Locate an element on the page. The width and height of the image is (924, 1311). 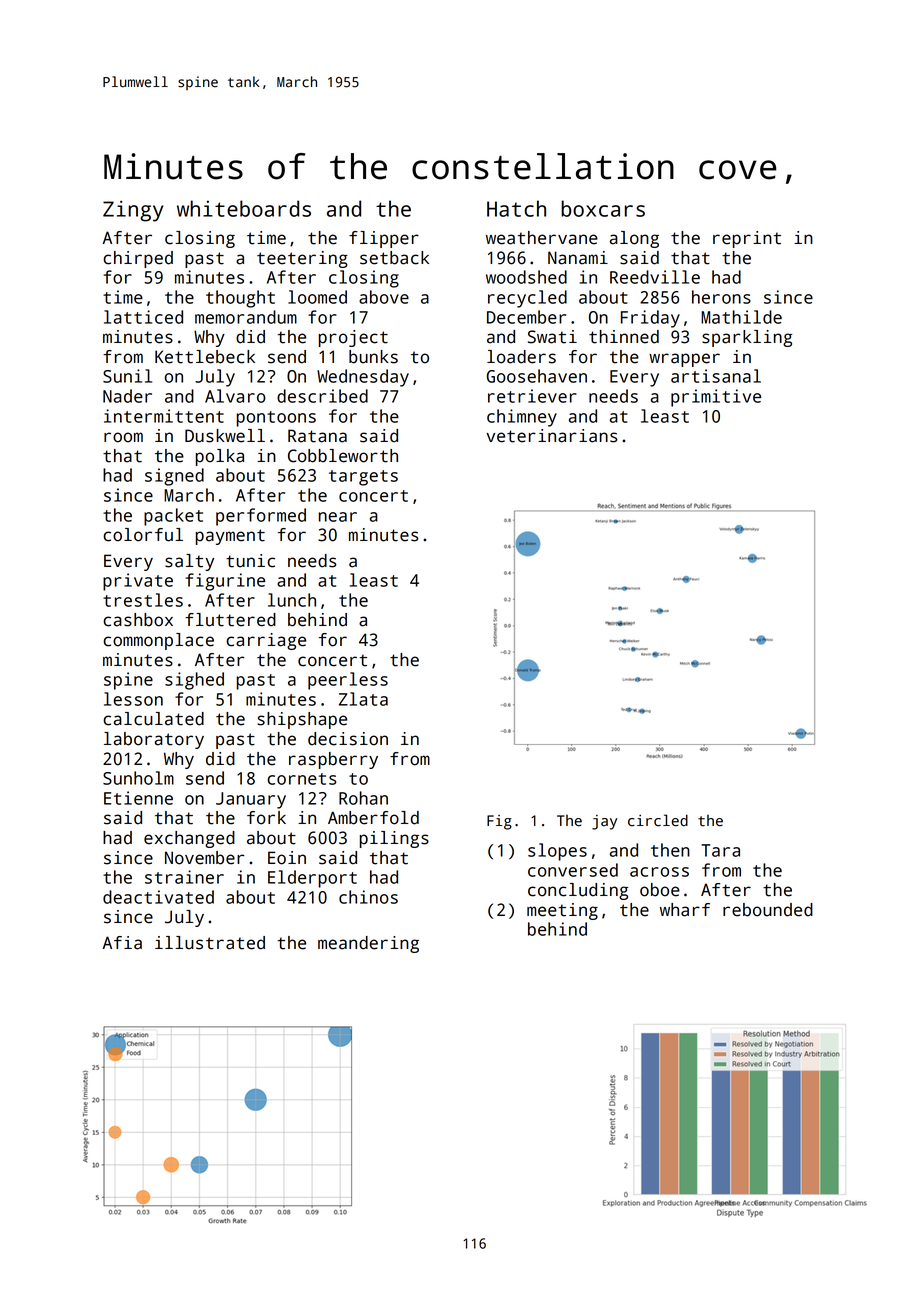
Tara is located at coordinates (720, 850).
